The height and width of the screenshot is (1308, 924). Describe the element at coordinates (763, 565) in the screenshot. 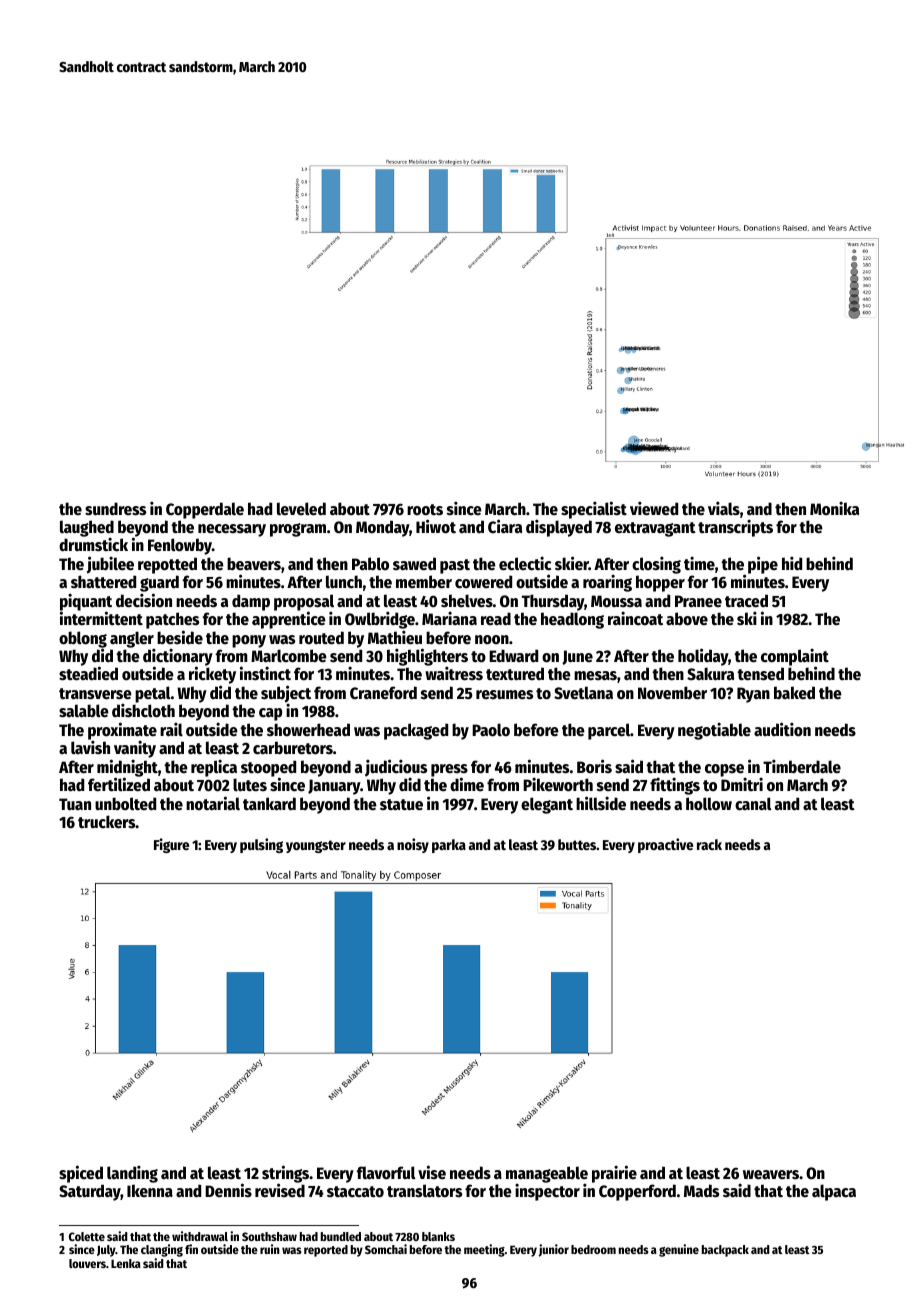

I see `pipe` at that location.
